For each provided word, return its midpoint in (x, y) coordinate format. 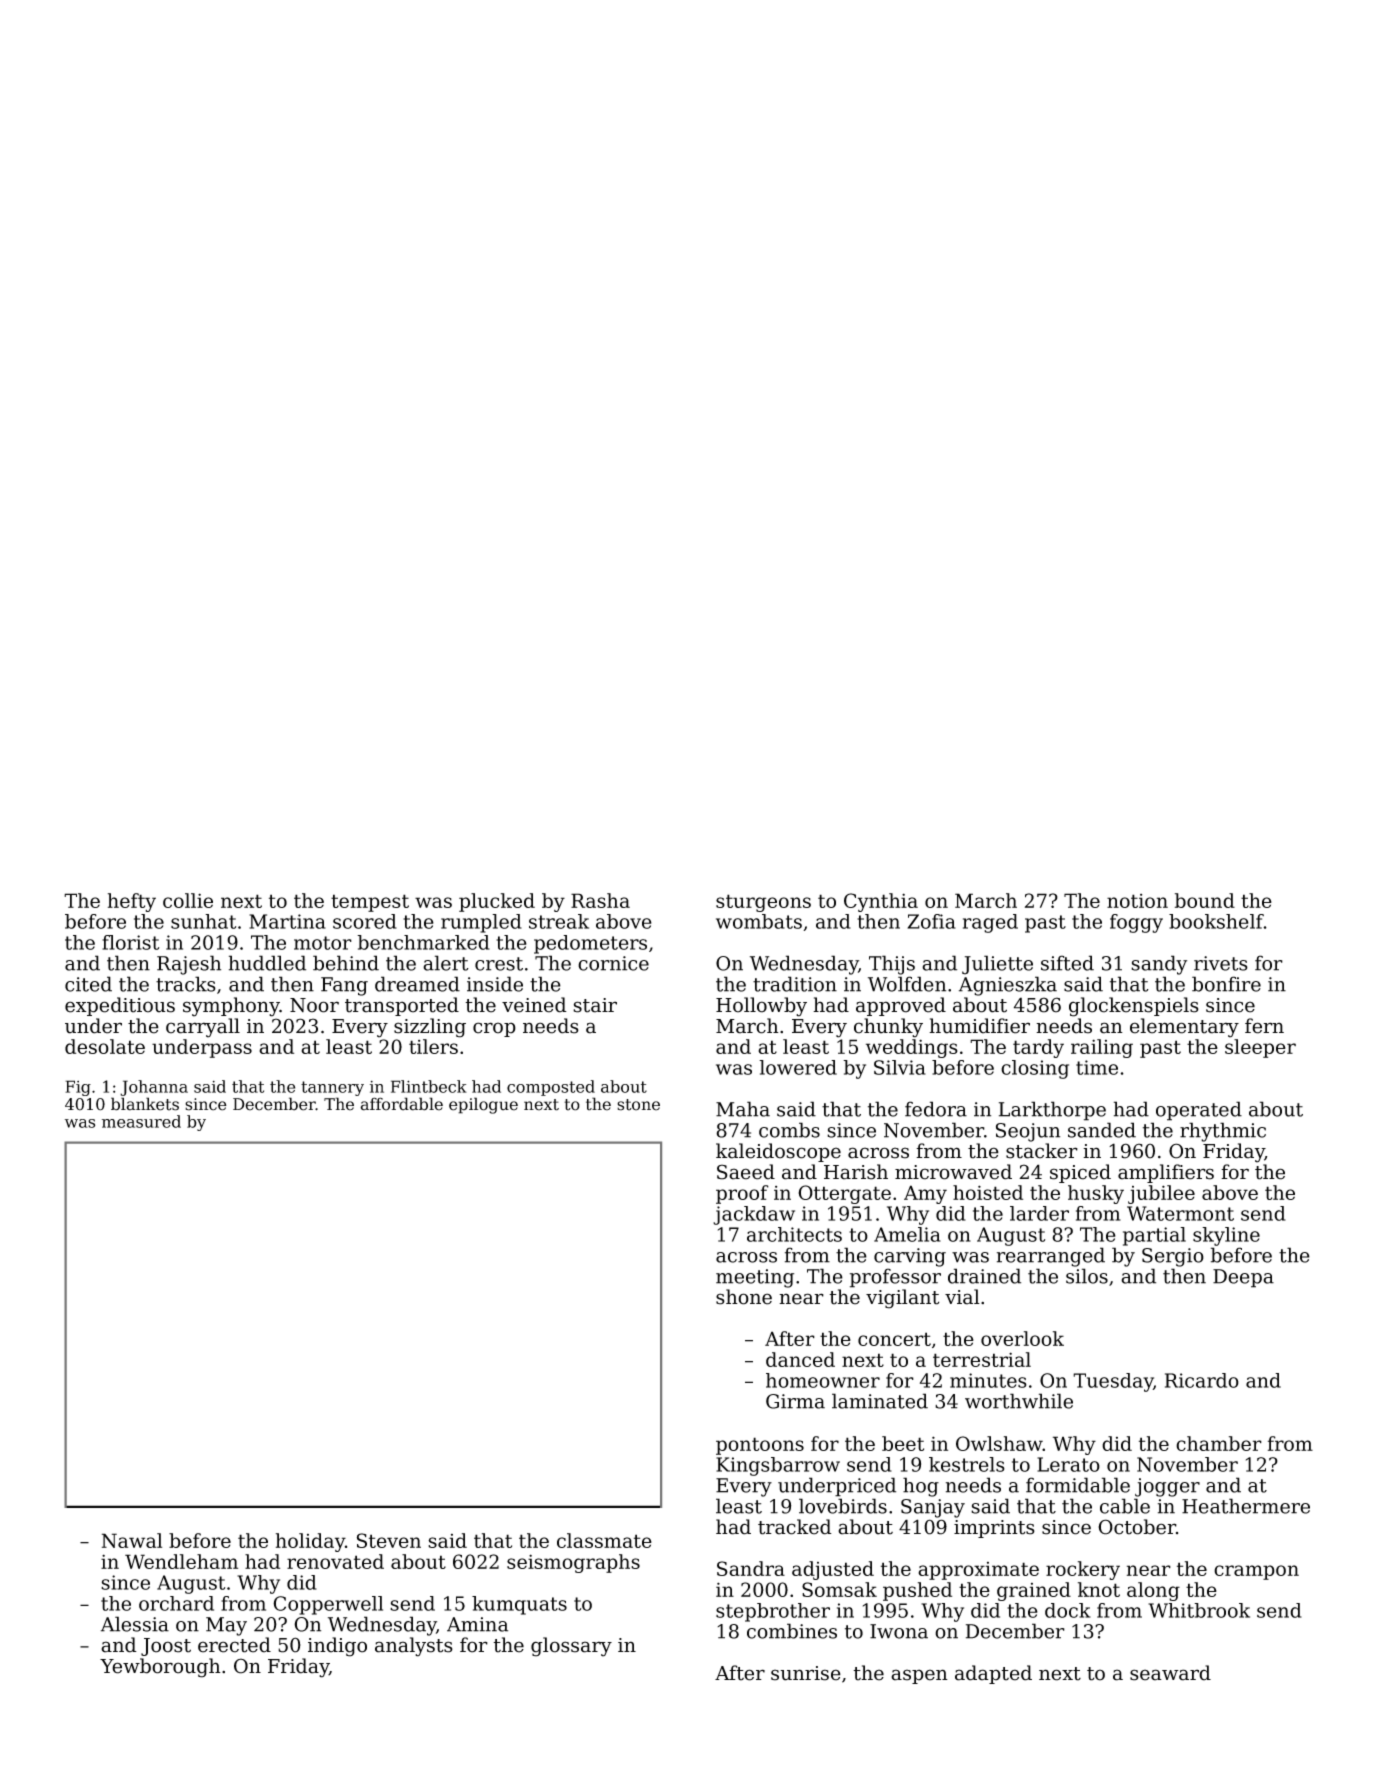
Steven (389, 1540)
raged (990, 923)
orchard (176, 1603)
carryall (203, 1028)
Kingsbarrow (778, 1466)
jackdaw (754, 1215)
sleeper (1260, 1048)
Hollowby (761, 1007)
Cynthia (881, 902)
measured (141, 1121)
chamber (1219, 1443)
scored (365, 921)
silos (1087, 1276)
